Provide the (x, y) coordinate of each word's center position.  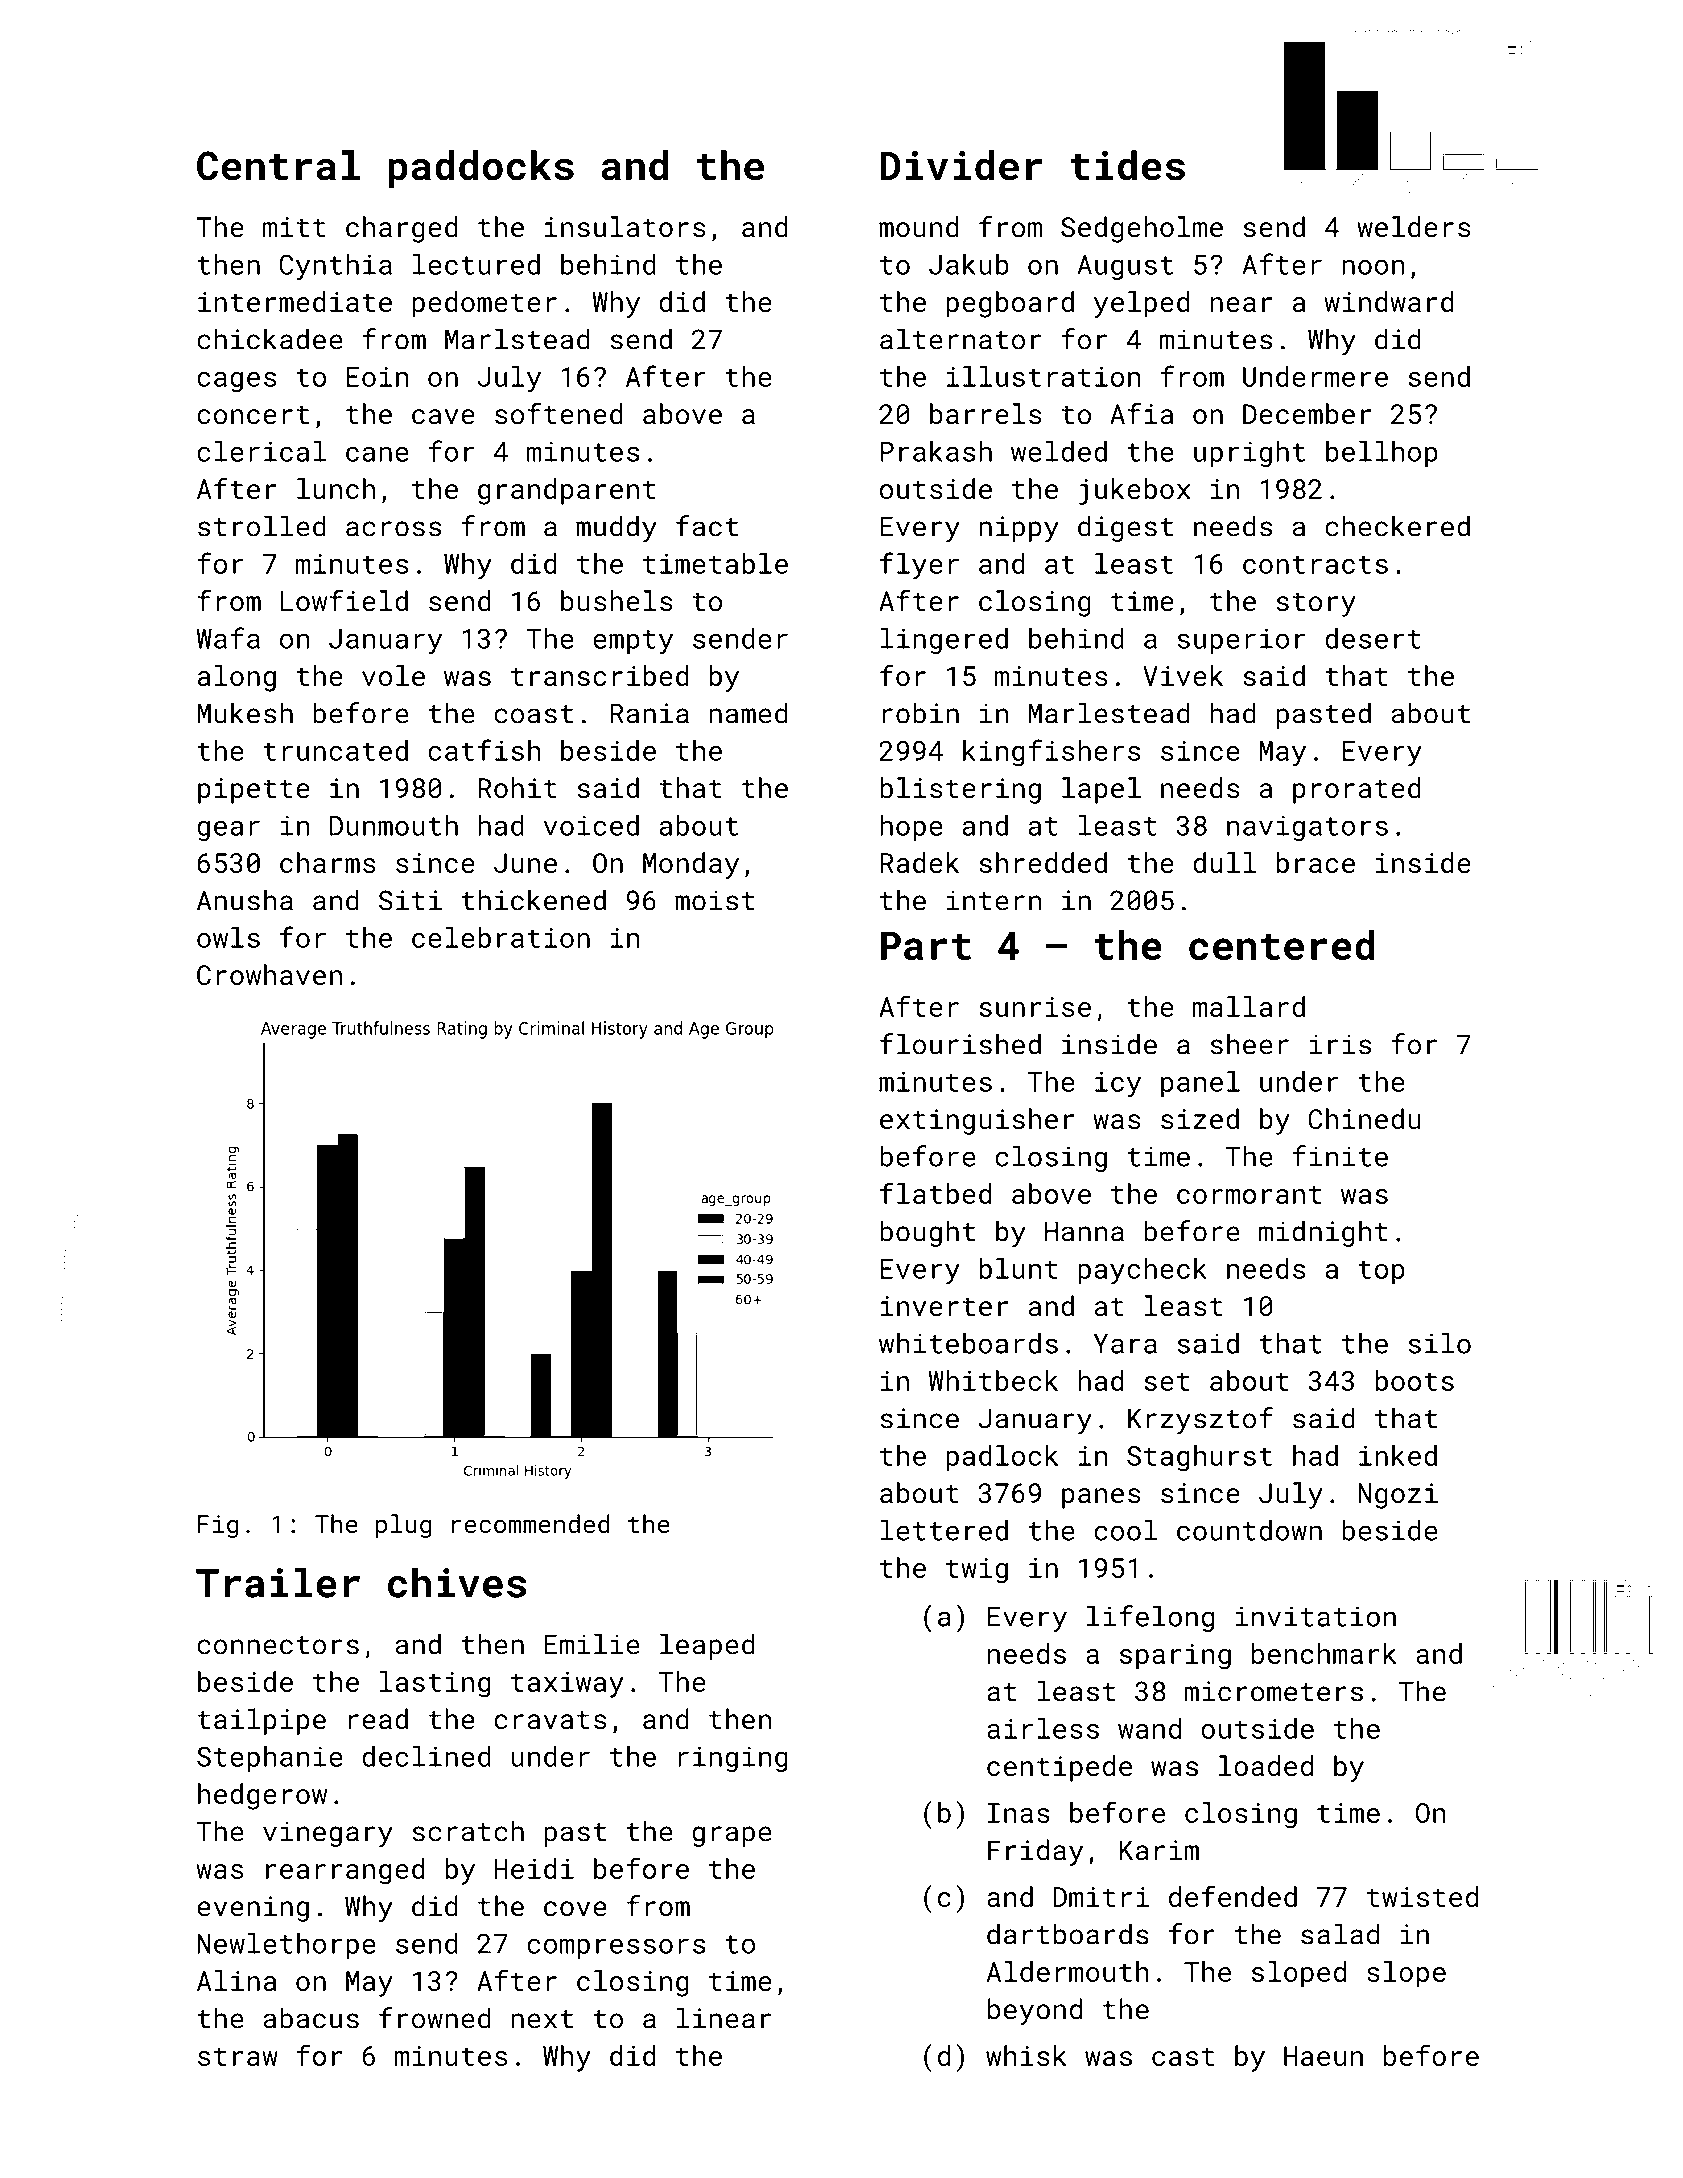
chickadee (270, 339)
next (542, 2019)
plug (404, 1526)
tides (1127, 165)
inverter (944, 1306)
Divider (961, 165)
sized (1200, 1119)
